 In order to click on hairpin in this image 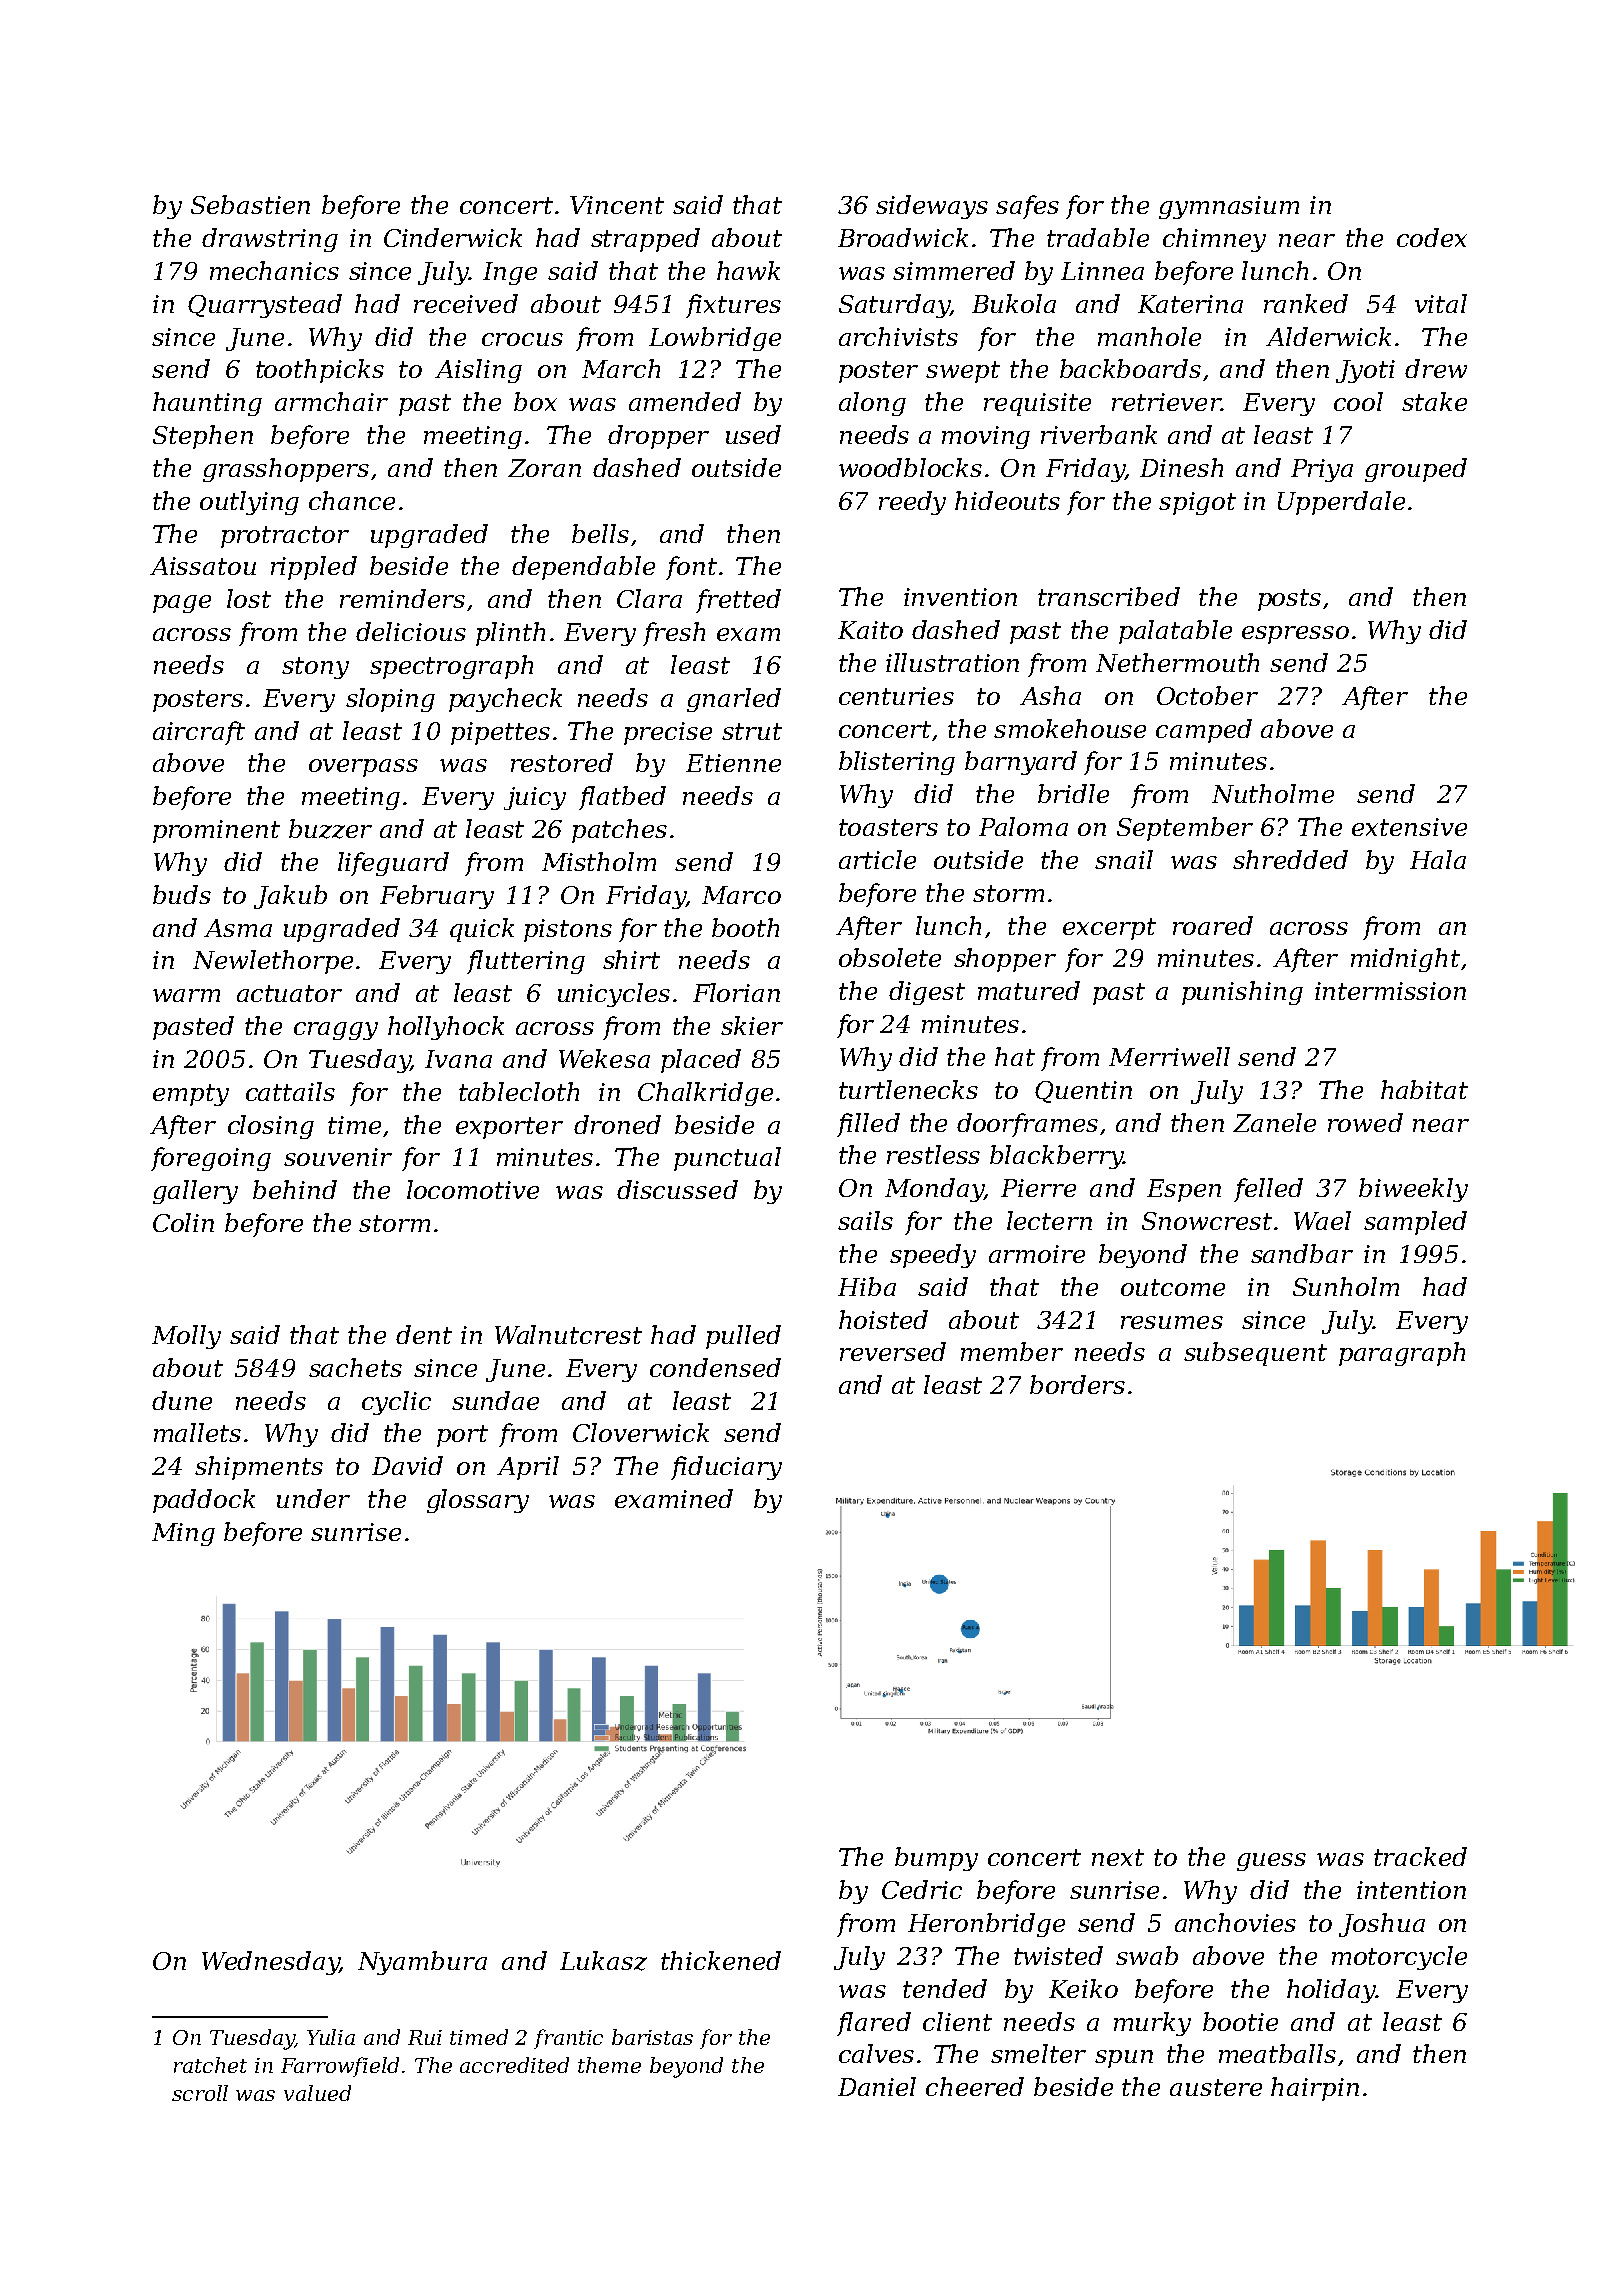, I will do `click(1315, 2089)`.
